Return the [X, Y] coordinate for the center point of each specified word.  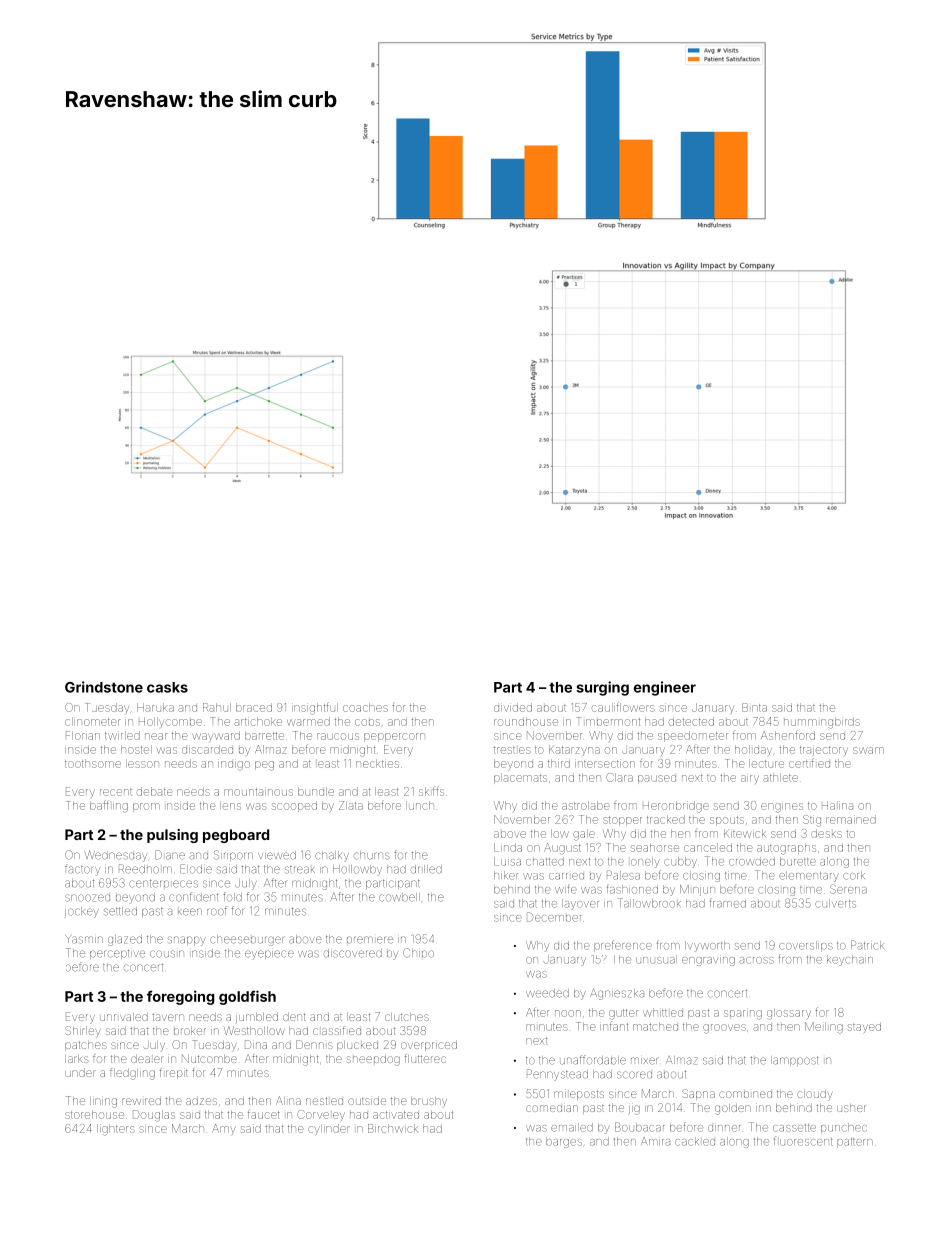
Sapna [698, 1094]
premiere [370, 940]
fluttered [425, 1058]
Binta [754, 707]
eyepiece [269, 955]
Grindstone [104, 687]
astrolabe [586, 805]
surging [602, 688]
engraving [708, 961]
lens [230, 805]
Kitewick [745, 833]
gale [584, 835]
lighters [116, 1130]
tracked [666, 819]
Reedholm [145, 869]
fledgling [132, 1074]
